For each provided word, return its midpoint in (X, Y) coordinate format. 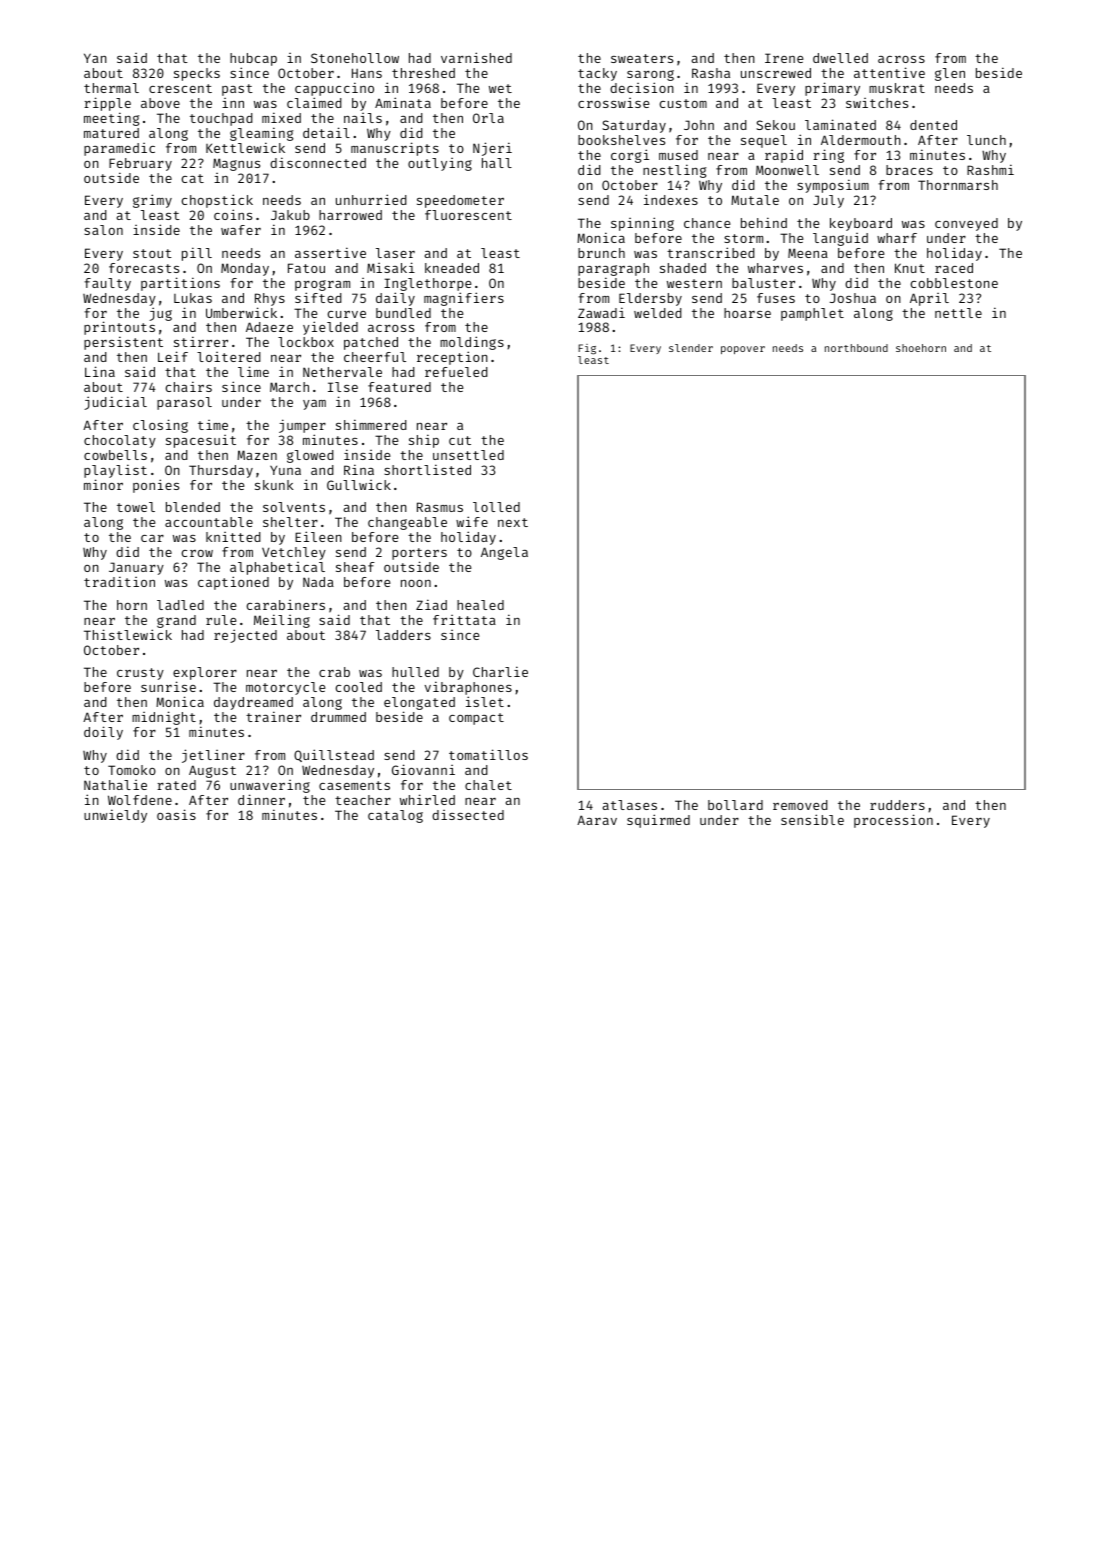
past (237, 90)
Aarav (597, 820)
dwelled (840, 58)
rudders (897, 805)
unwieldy (115, 816)
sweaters (642, 58)
